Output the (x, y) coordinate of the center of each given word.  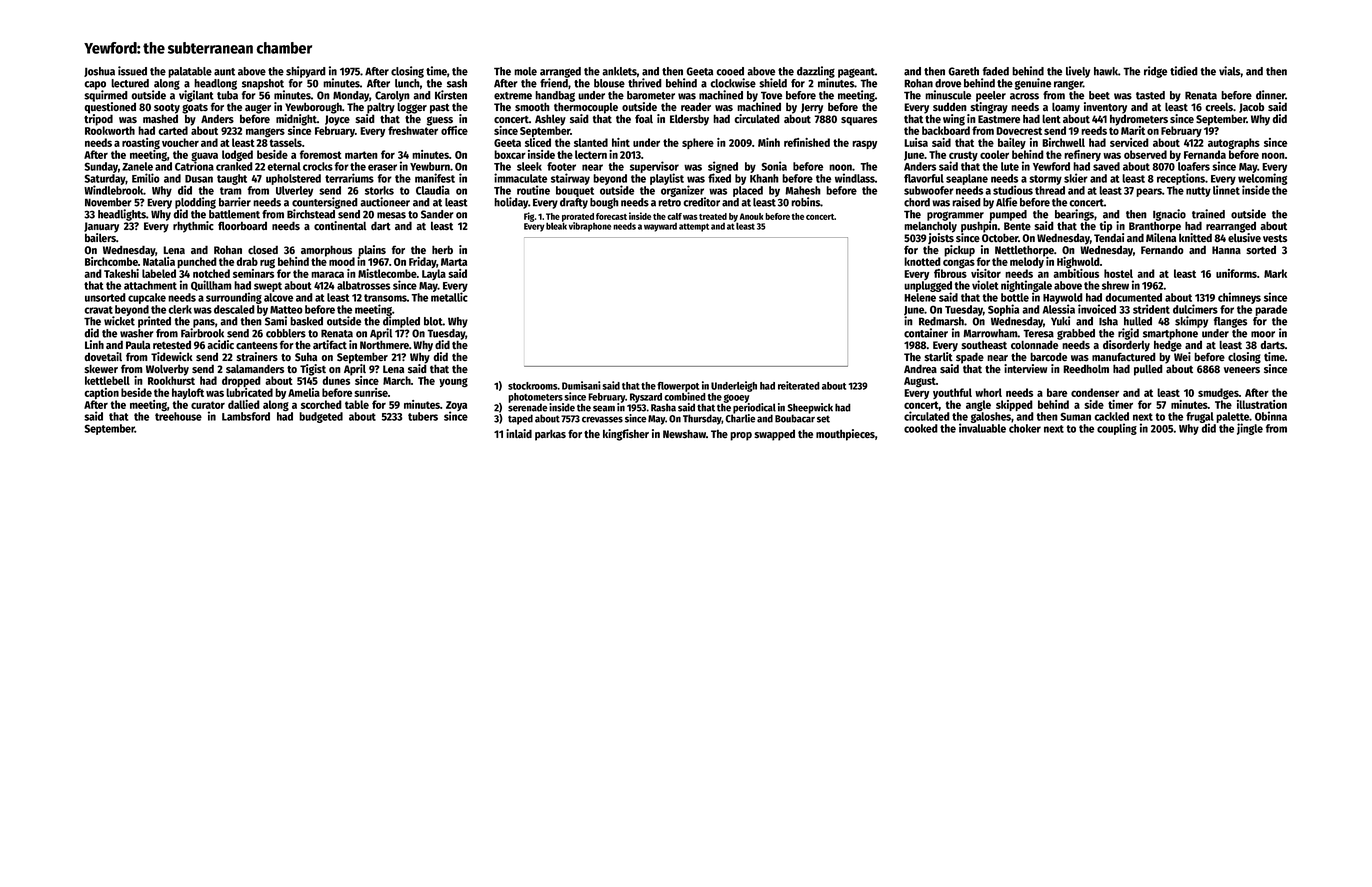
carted (173, 130)
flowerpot (678, 387)
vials (1230, 71)
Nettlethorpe (1024, 251)
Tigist (313, 370)
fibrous (950, 273)
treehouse (178, 416)
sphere (698, 143)
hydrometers (1139, 120)
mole (525, 71)
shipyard (306, 72)
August (920, 382)
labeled (159, 273)
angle (978, 406)
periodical (754, 408)
